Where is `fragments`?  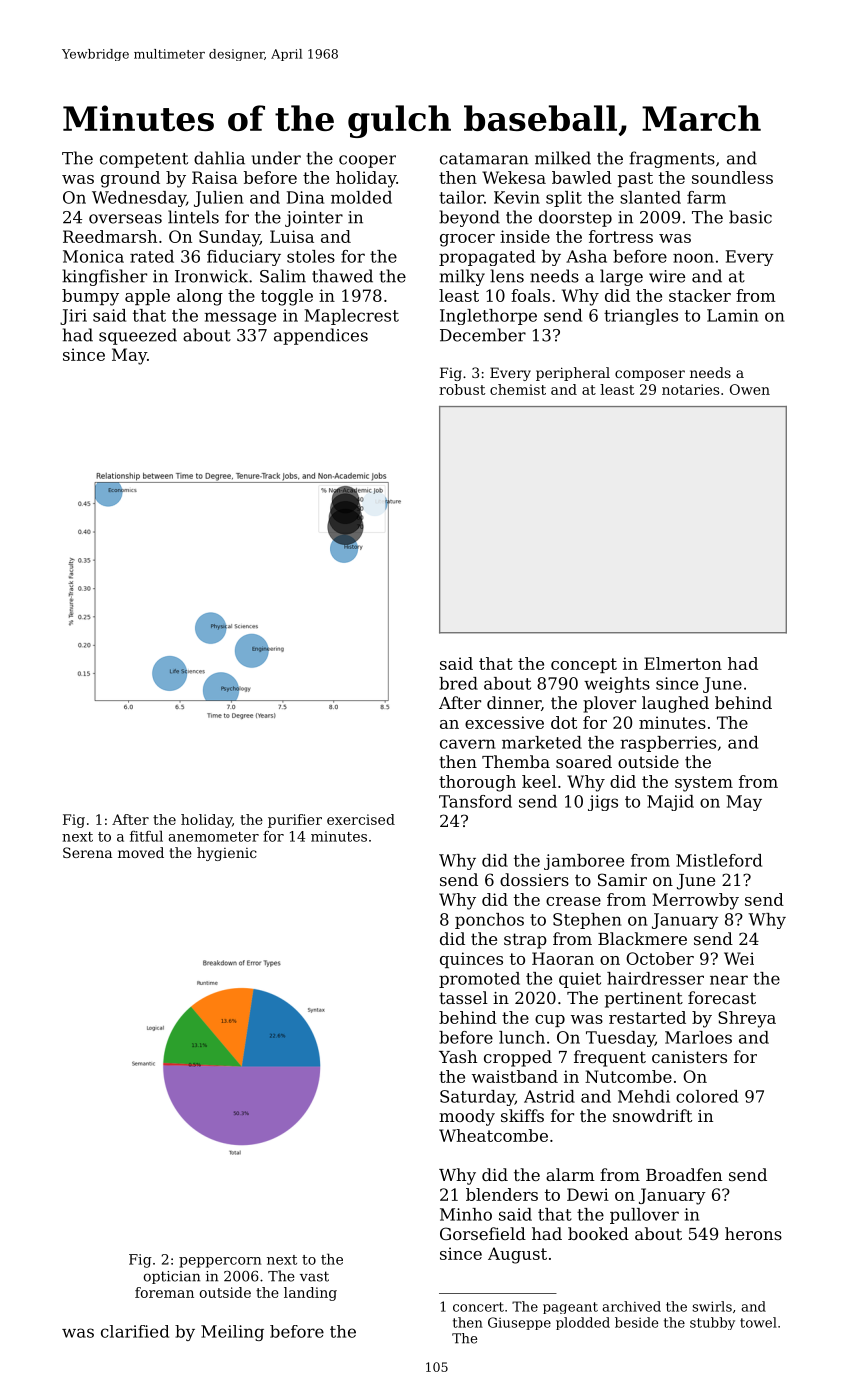
fragments is located at coordinates (672, 159).
